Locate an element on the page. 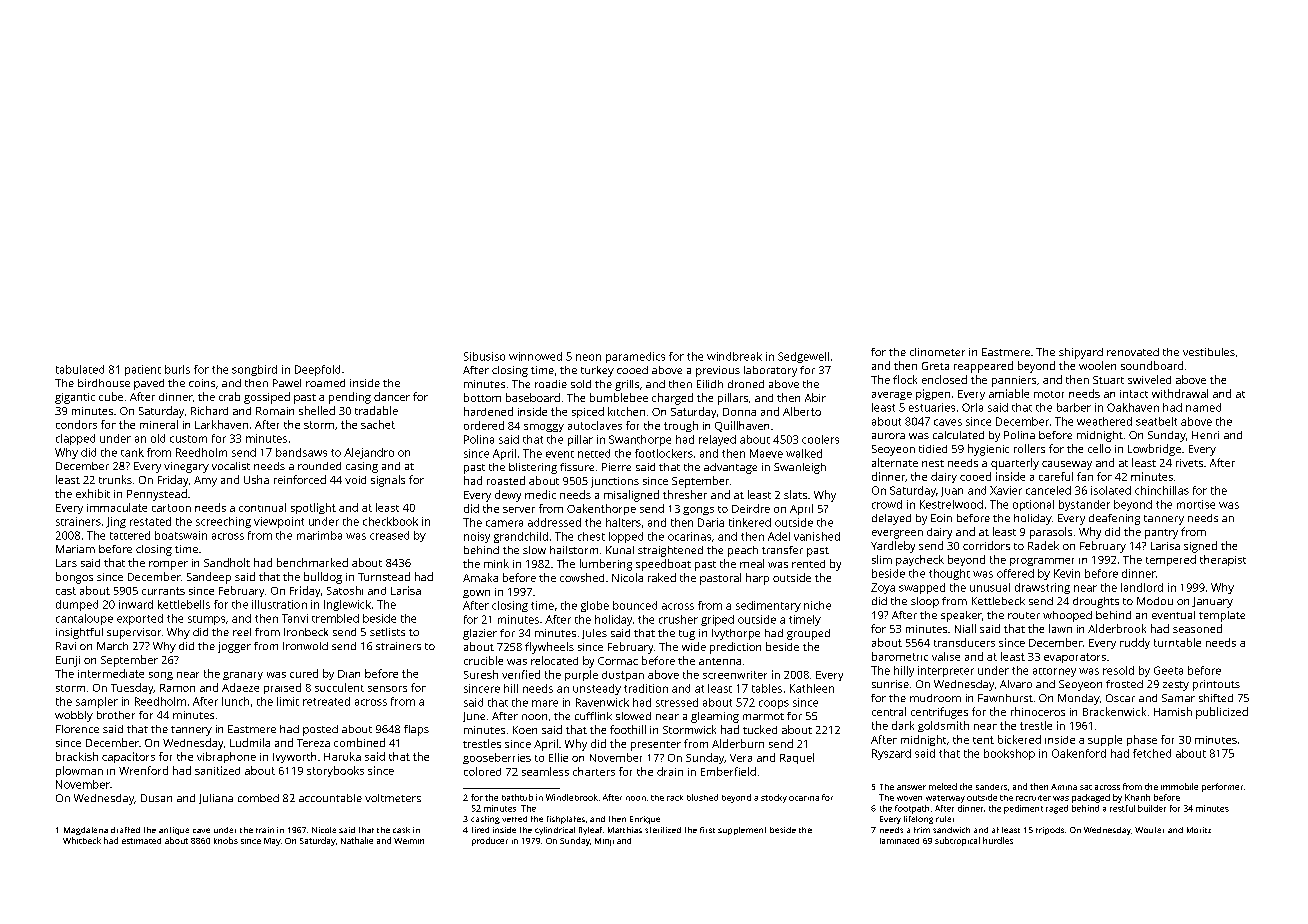 This image has width=1308, height=924. plowman is located at coordinates (79, 771).
